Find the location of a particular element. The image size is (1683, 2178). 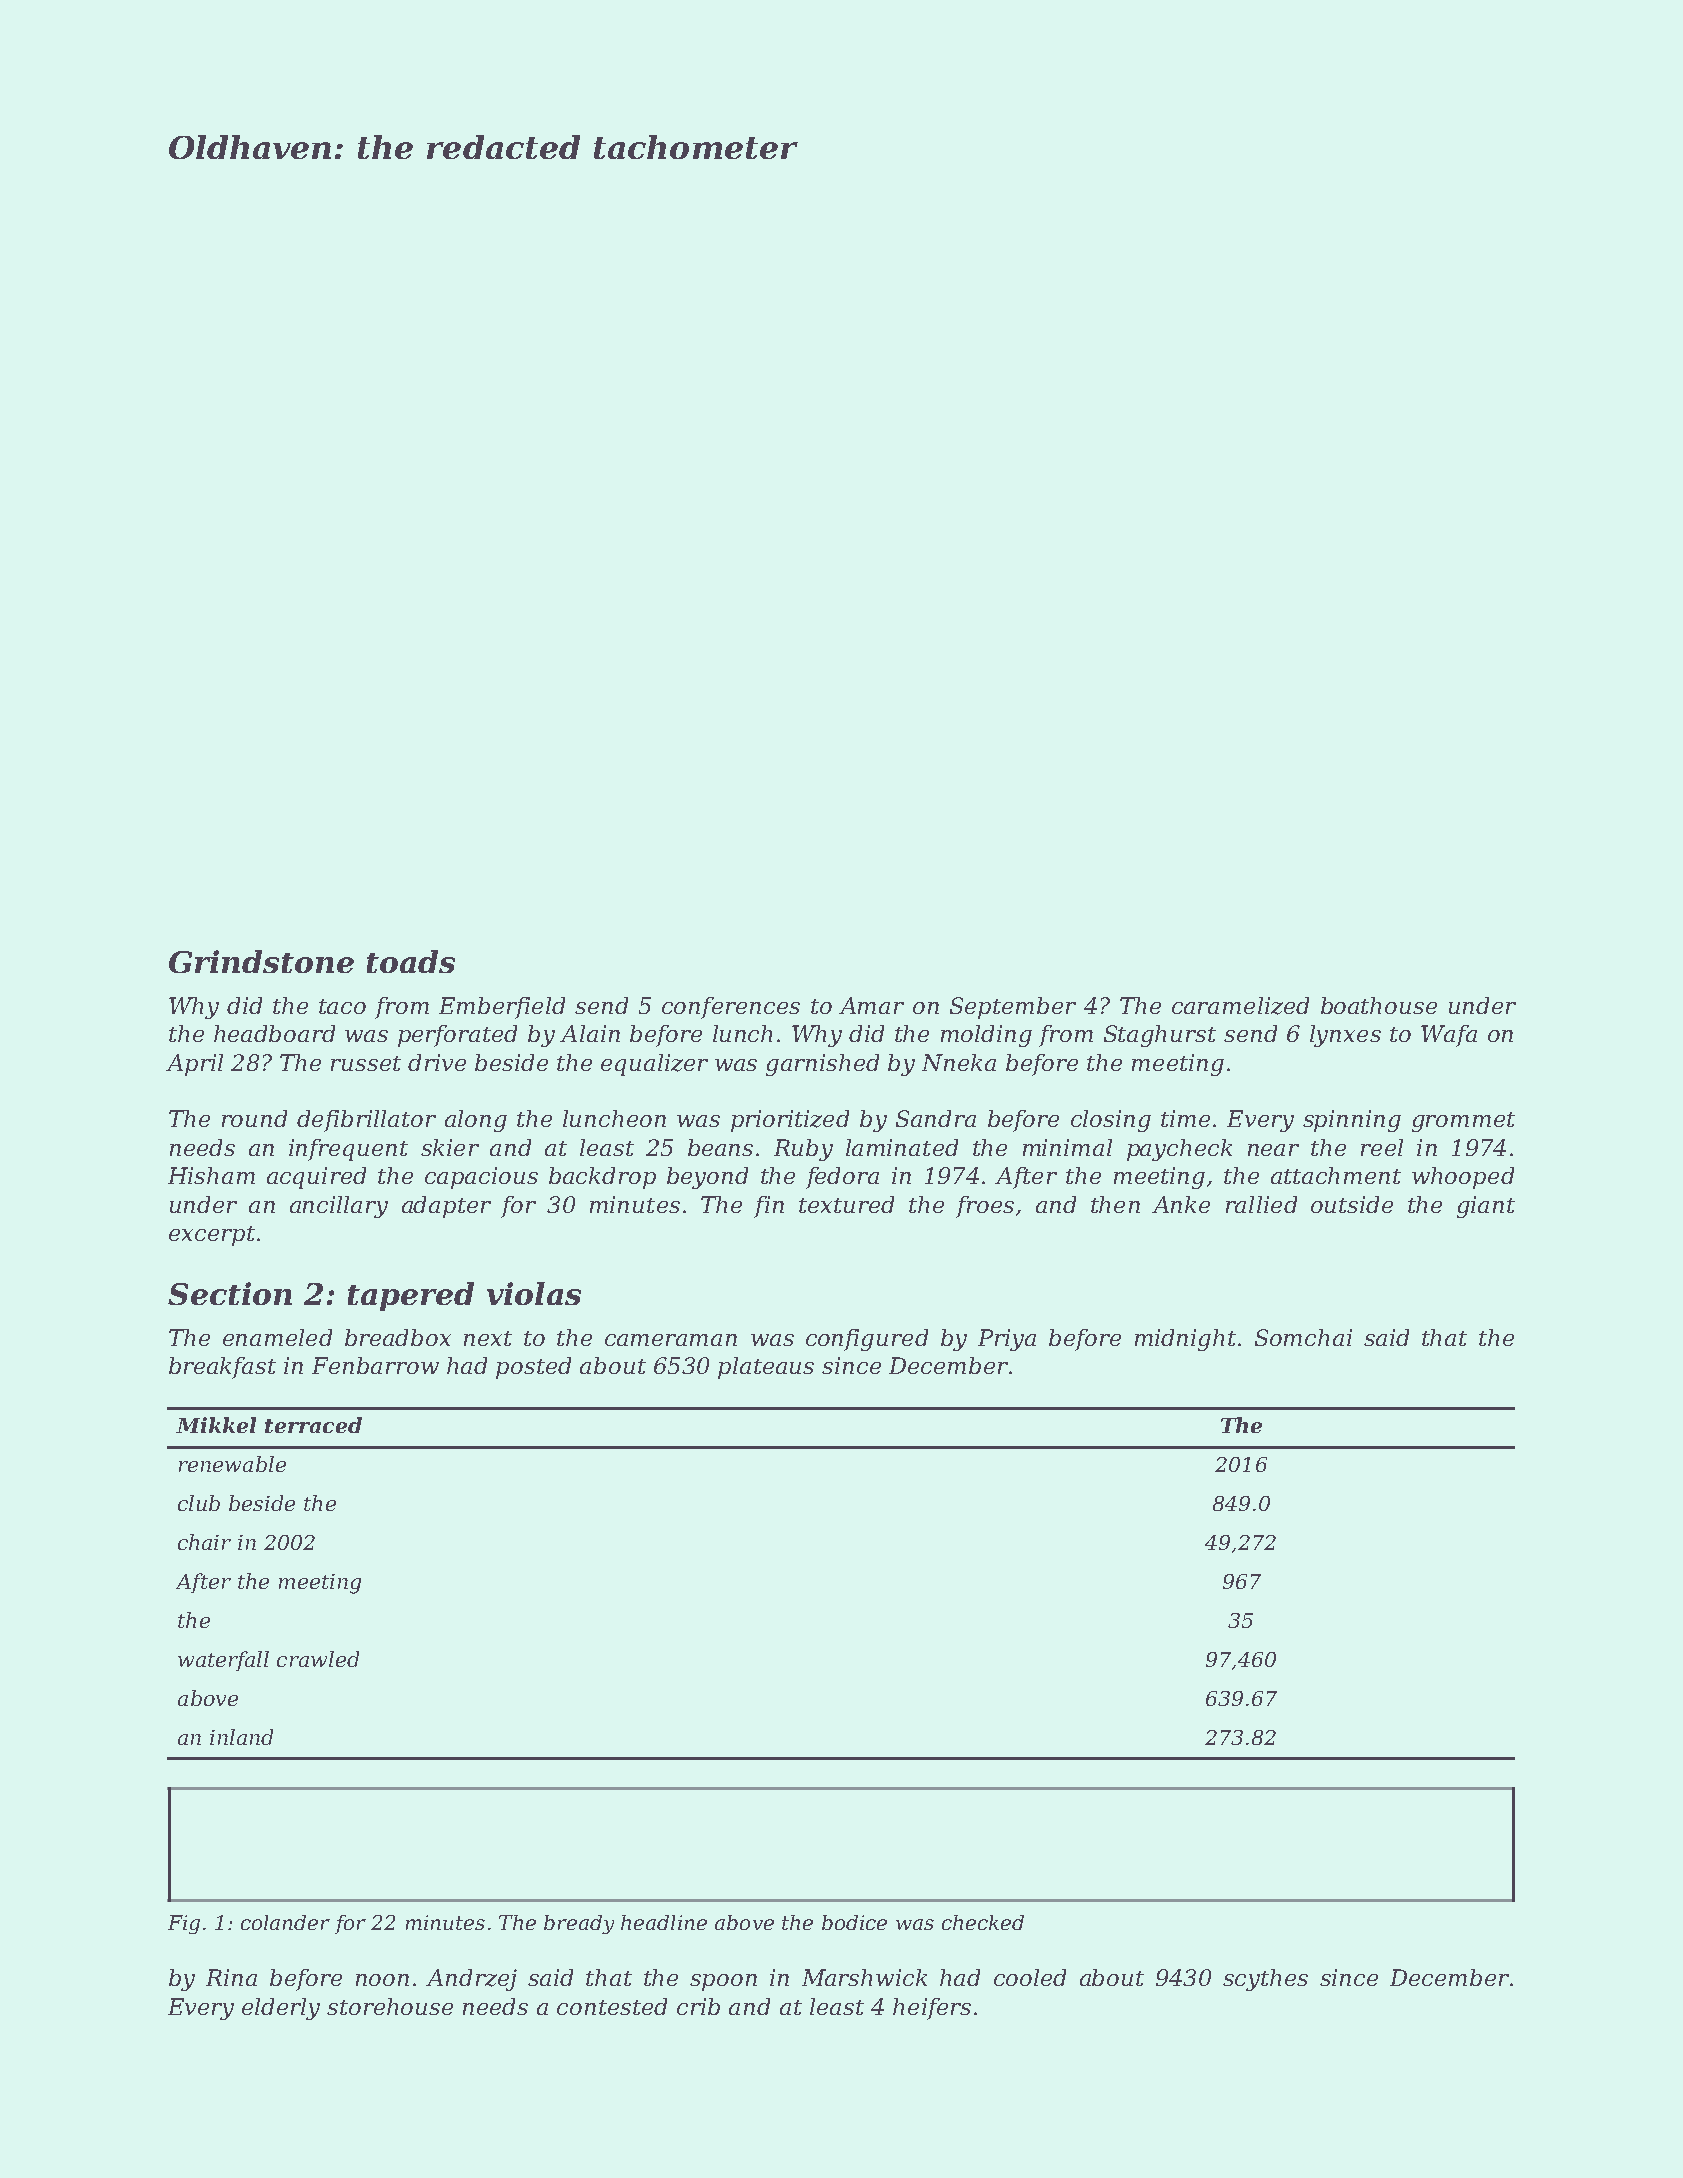

perforated is located at coordinates (457, 1036).
